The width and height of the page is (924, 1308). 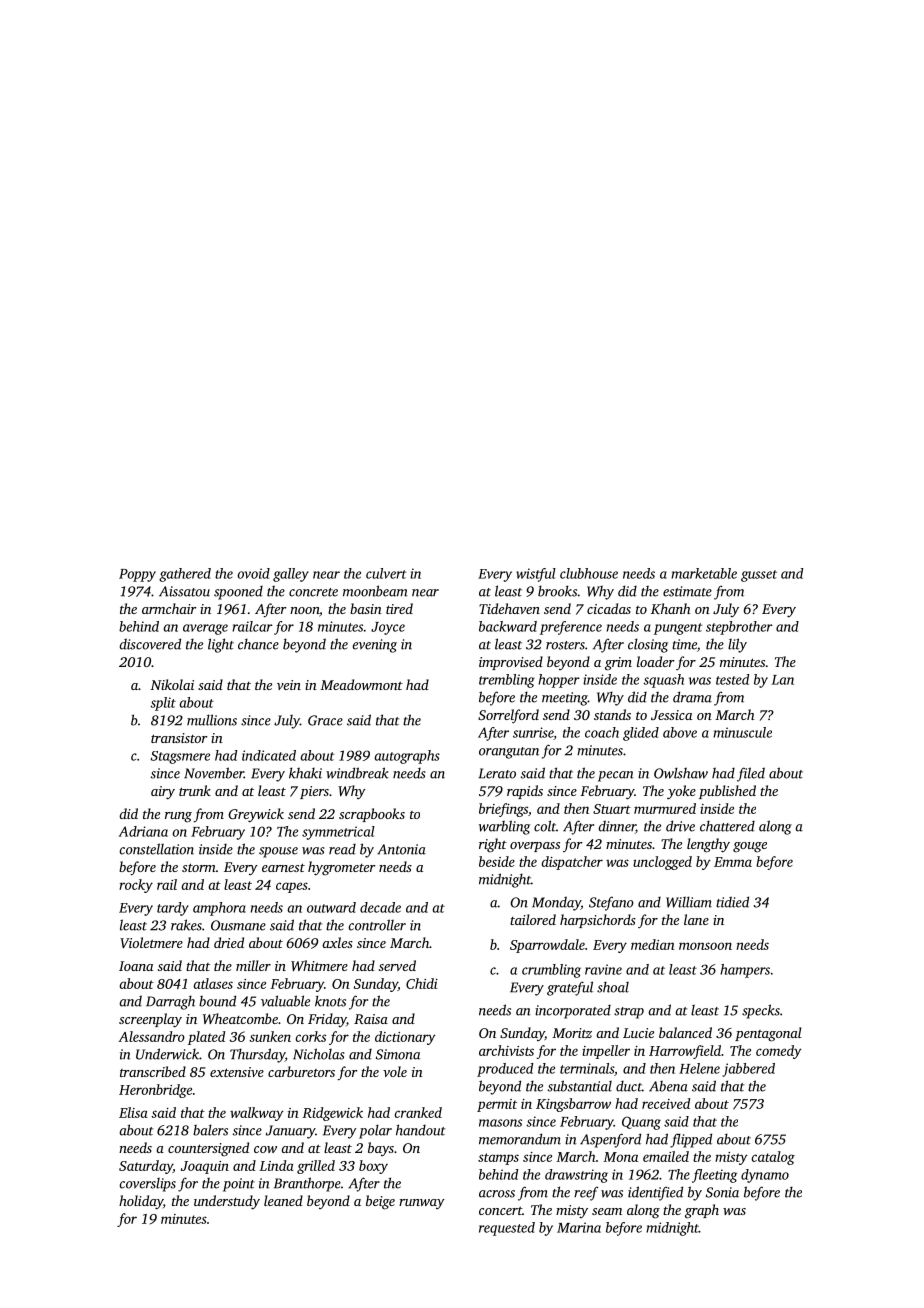 I want to click on understudy, so click(x=227, y=1202).
